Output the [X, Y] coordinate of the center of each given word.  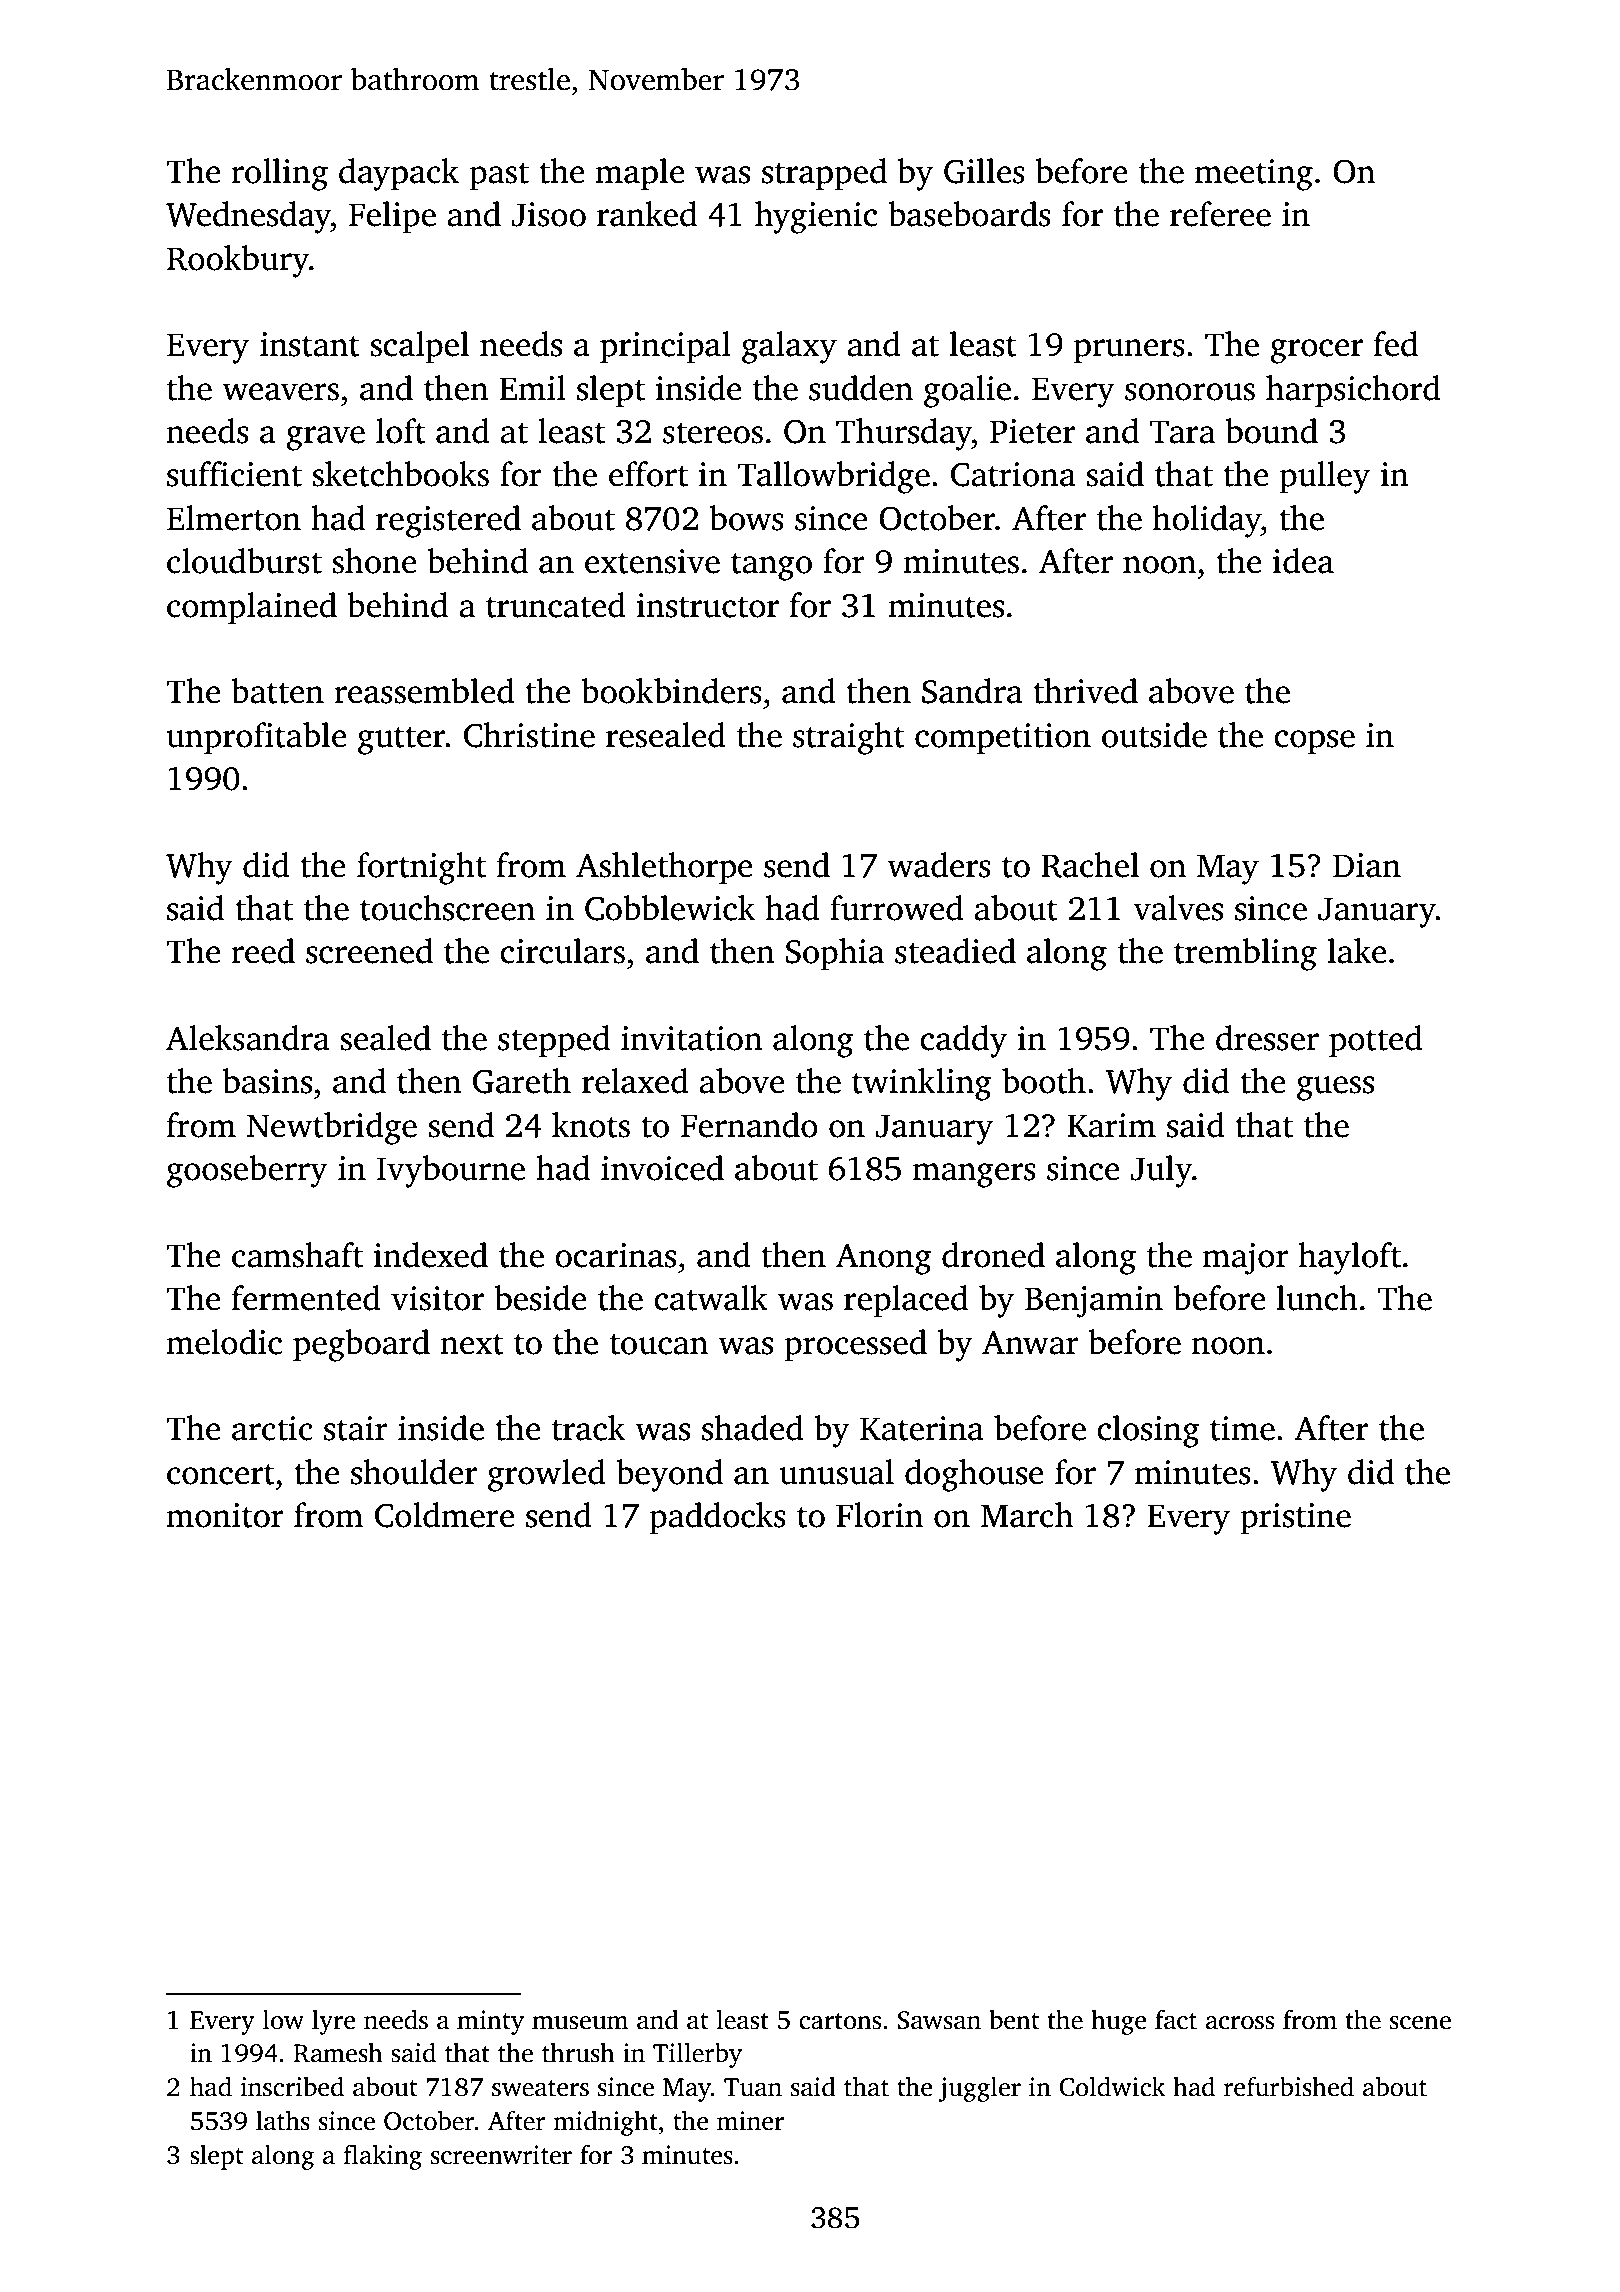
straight [849, 738]
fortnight [421, 868]
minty [490, 2022]
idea [1303, 561]
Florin [879, 1515]
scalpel [419, 347]
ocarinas [615, 1255]
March [1027, 1515]
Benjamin [1094, 1302]
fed [1396, 344]
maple [640, 174]
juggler [979, 2089]
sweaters [540, 2088]
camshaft [297, 1255]
